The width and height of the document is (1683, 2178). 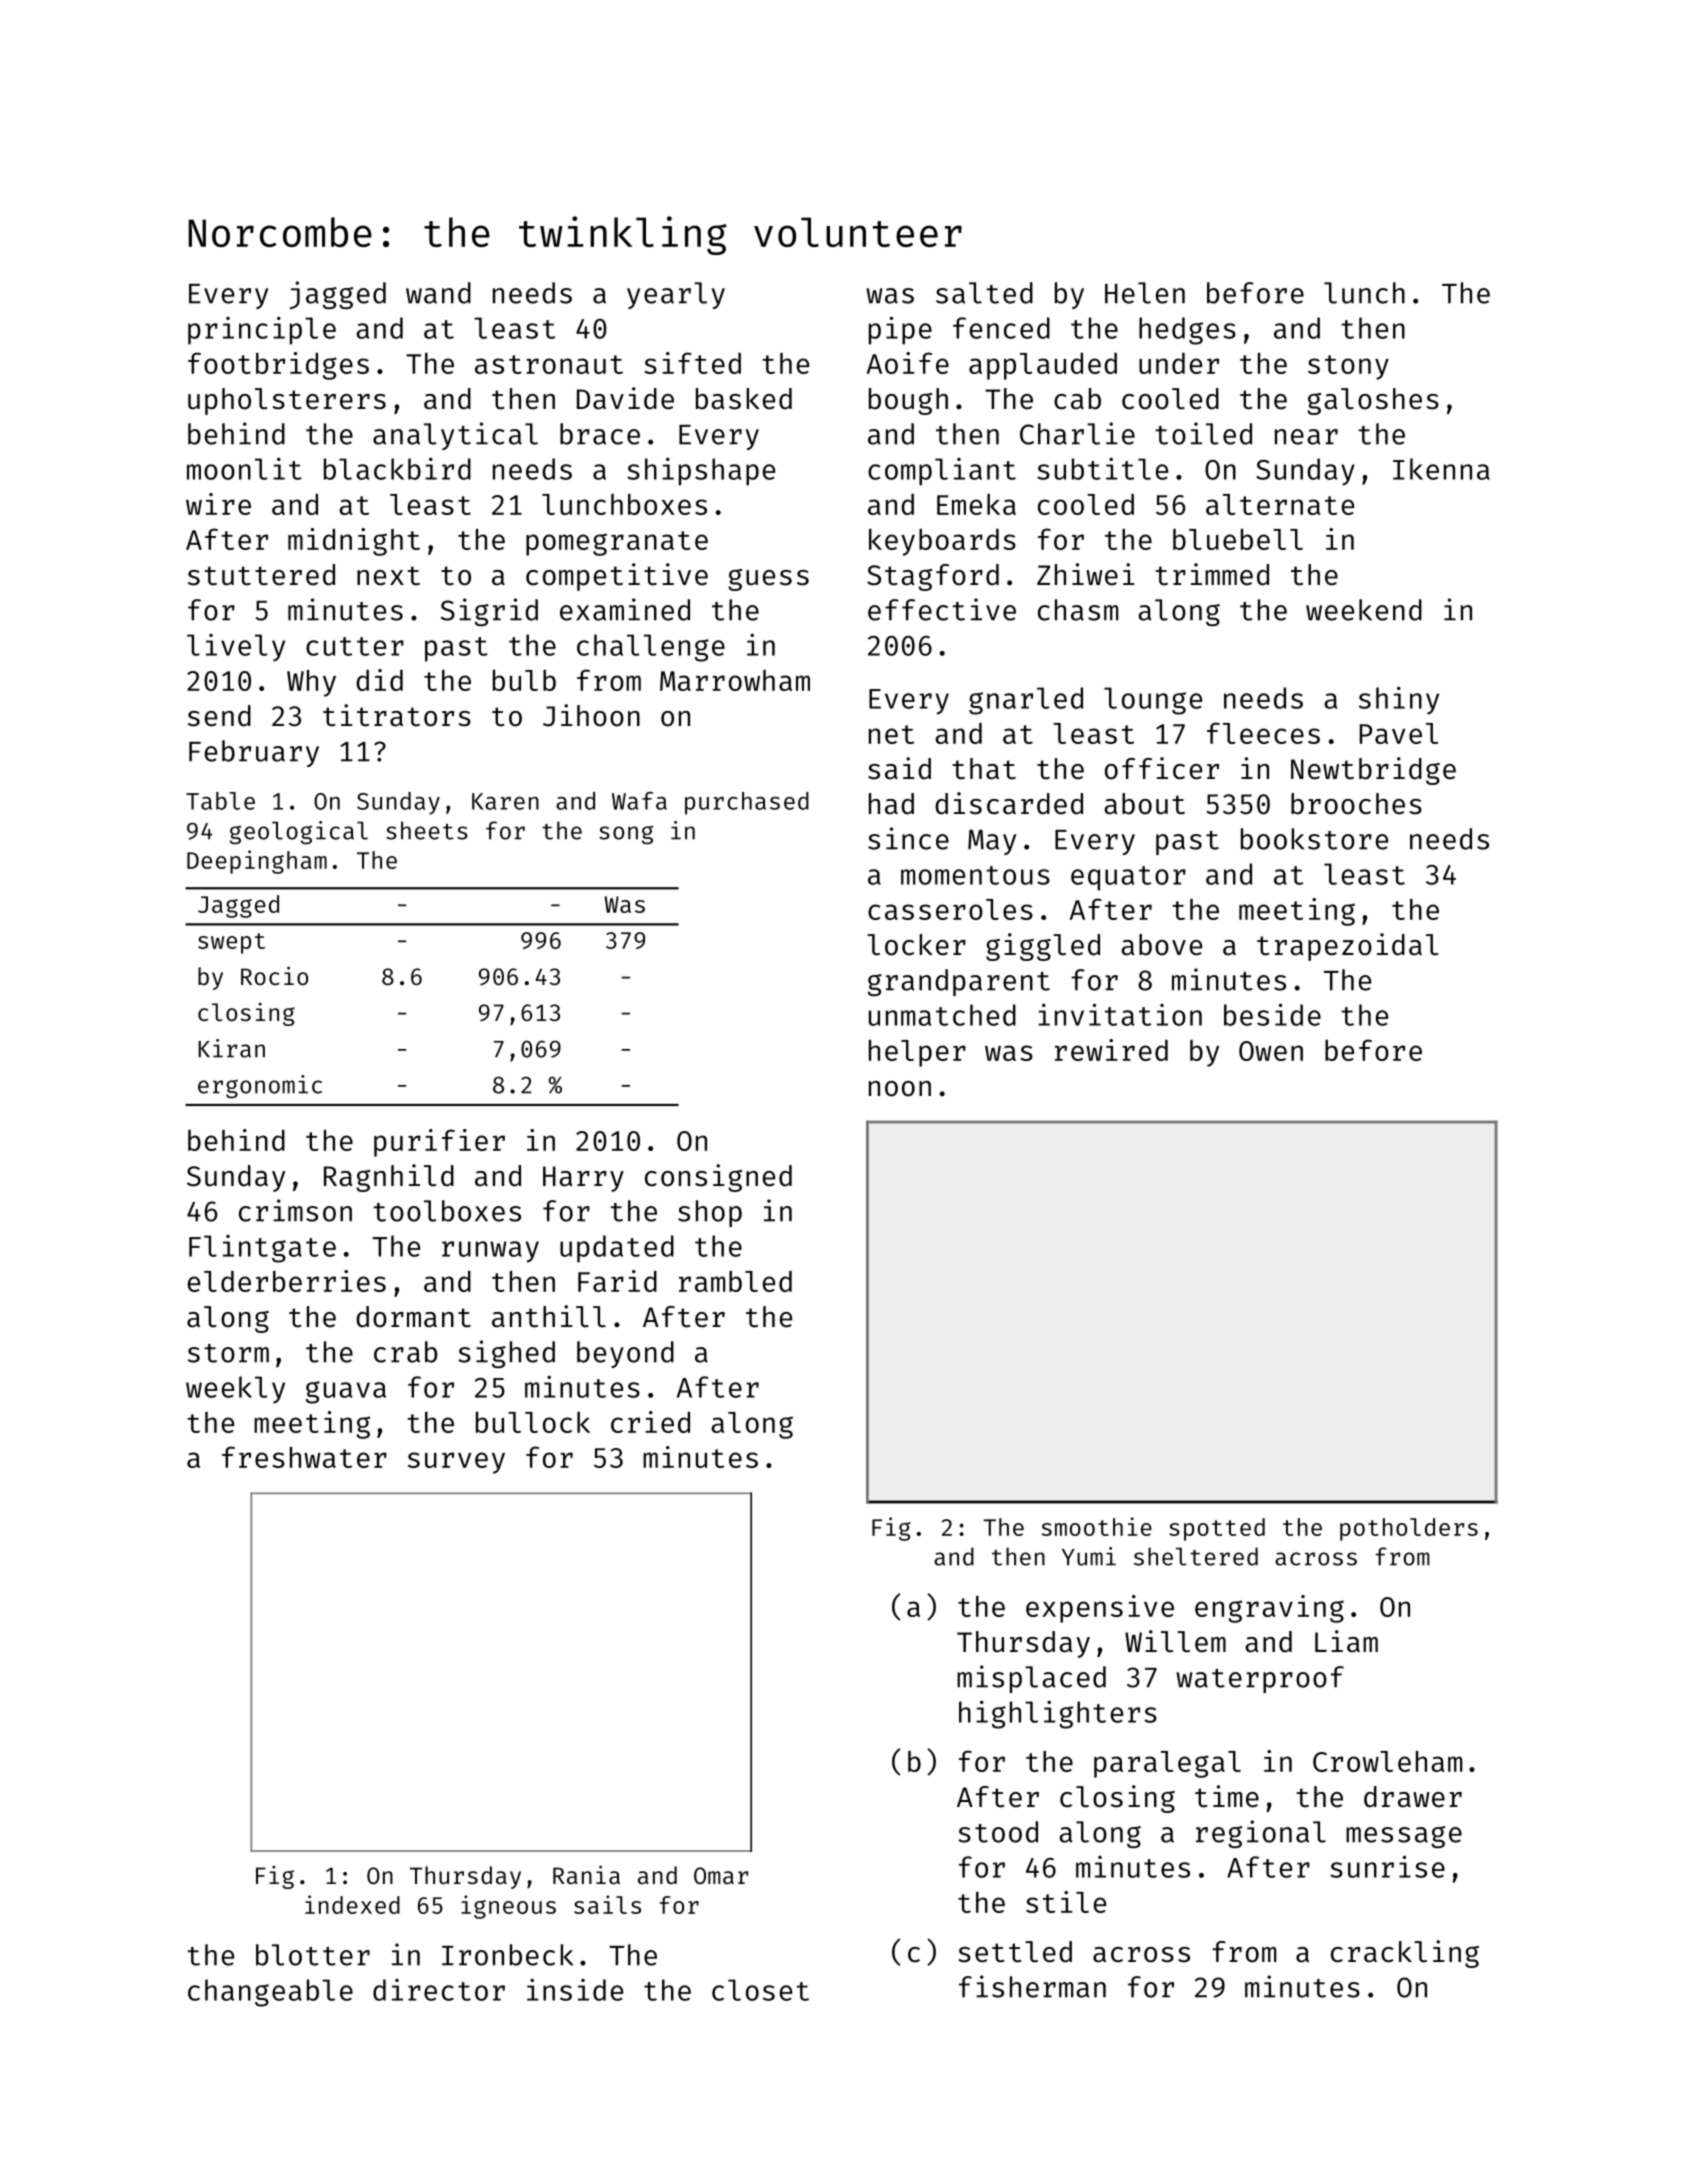 What do you see at coordinates (701, 472) in the document?
I see `shipshape` at bounding box center [701, 472].
